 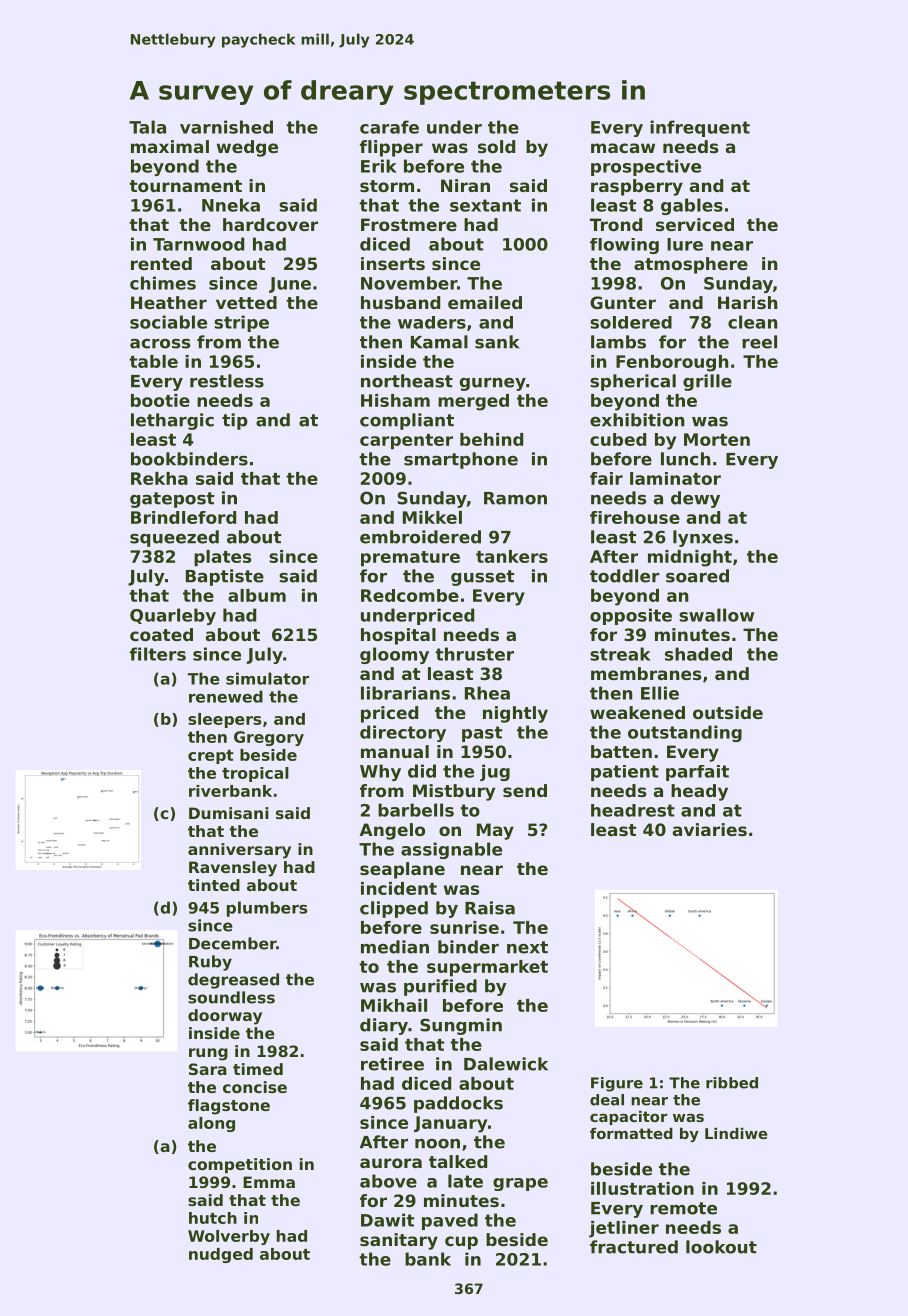 What do you see at coordinates (634, 1247) in the document?
I see `fractured` at bounding box center [634, 1247].
